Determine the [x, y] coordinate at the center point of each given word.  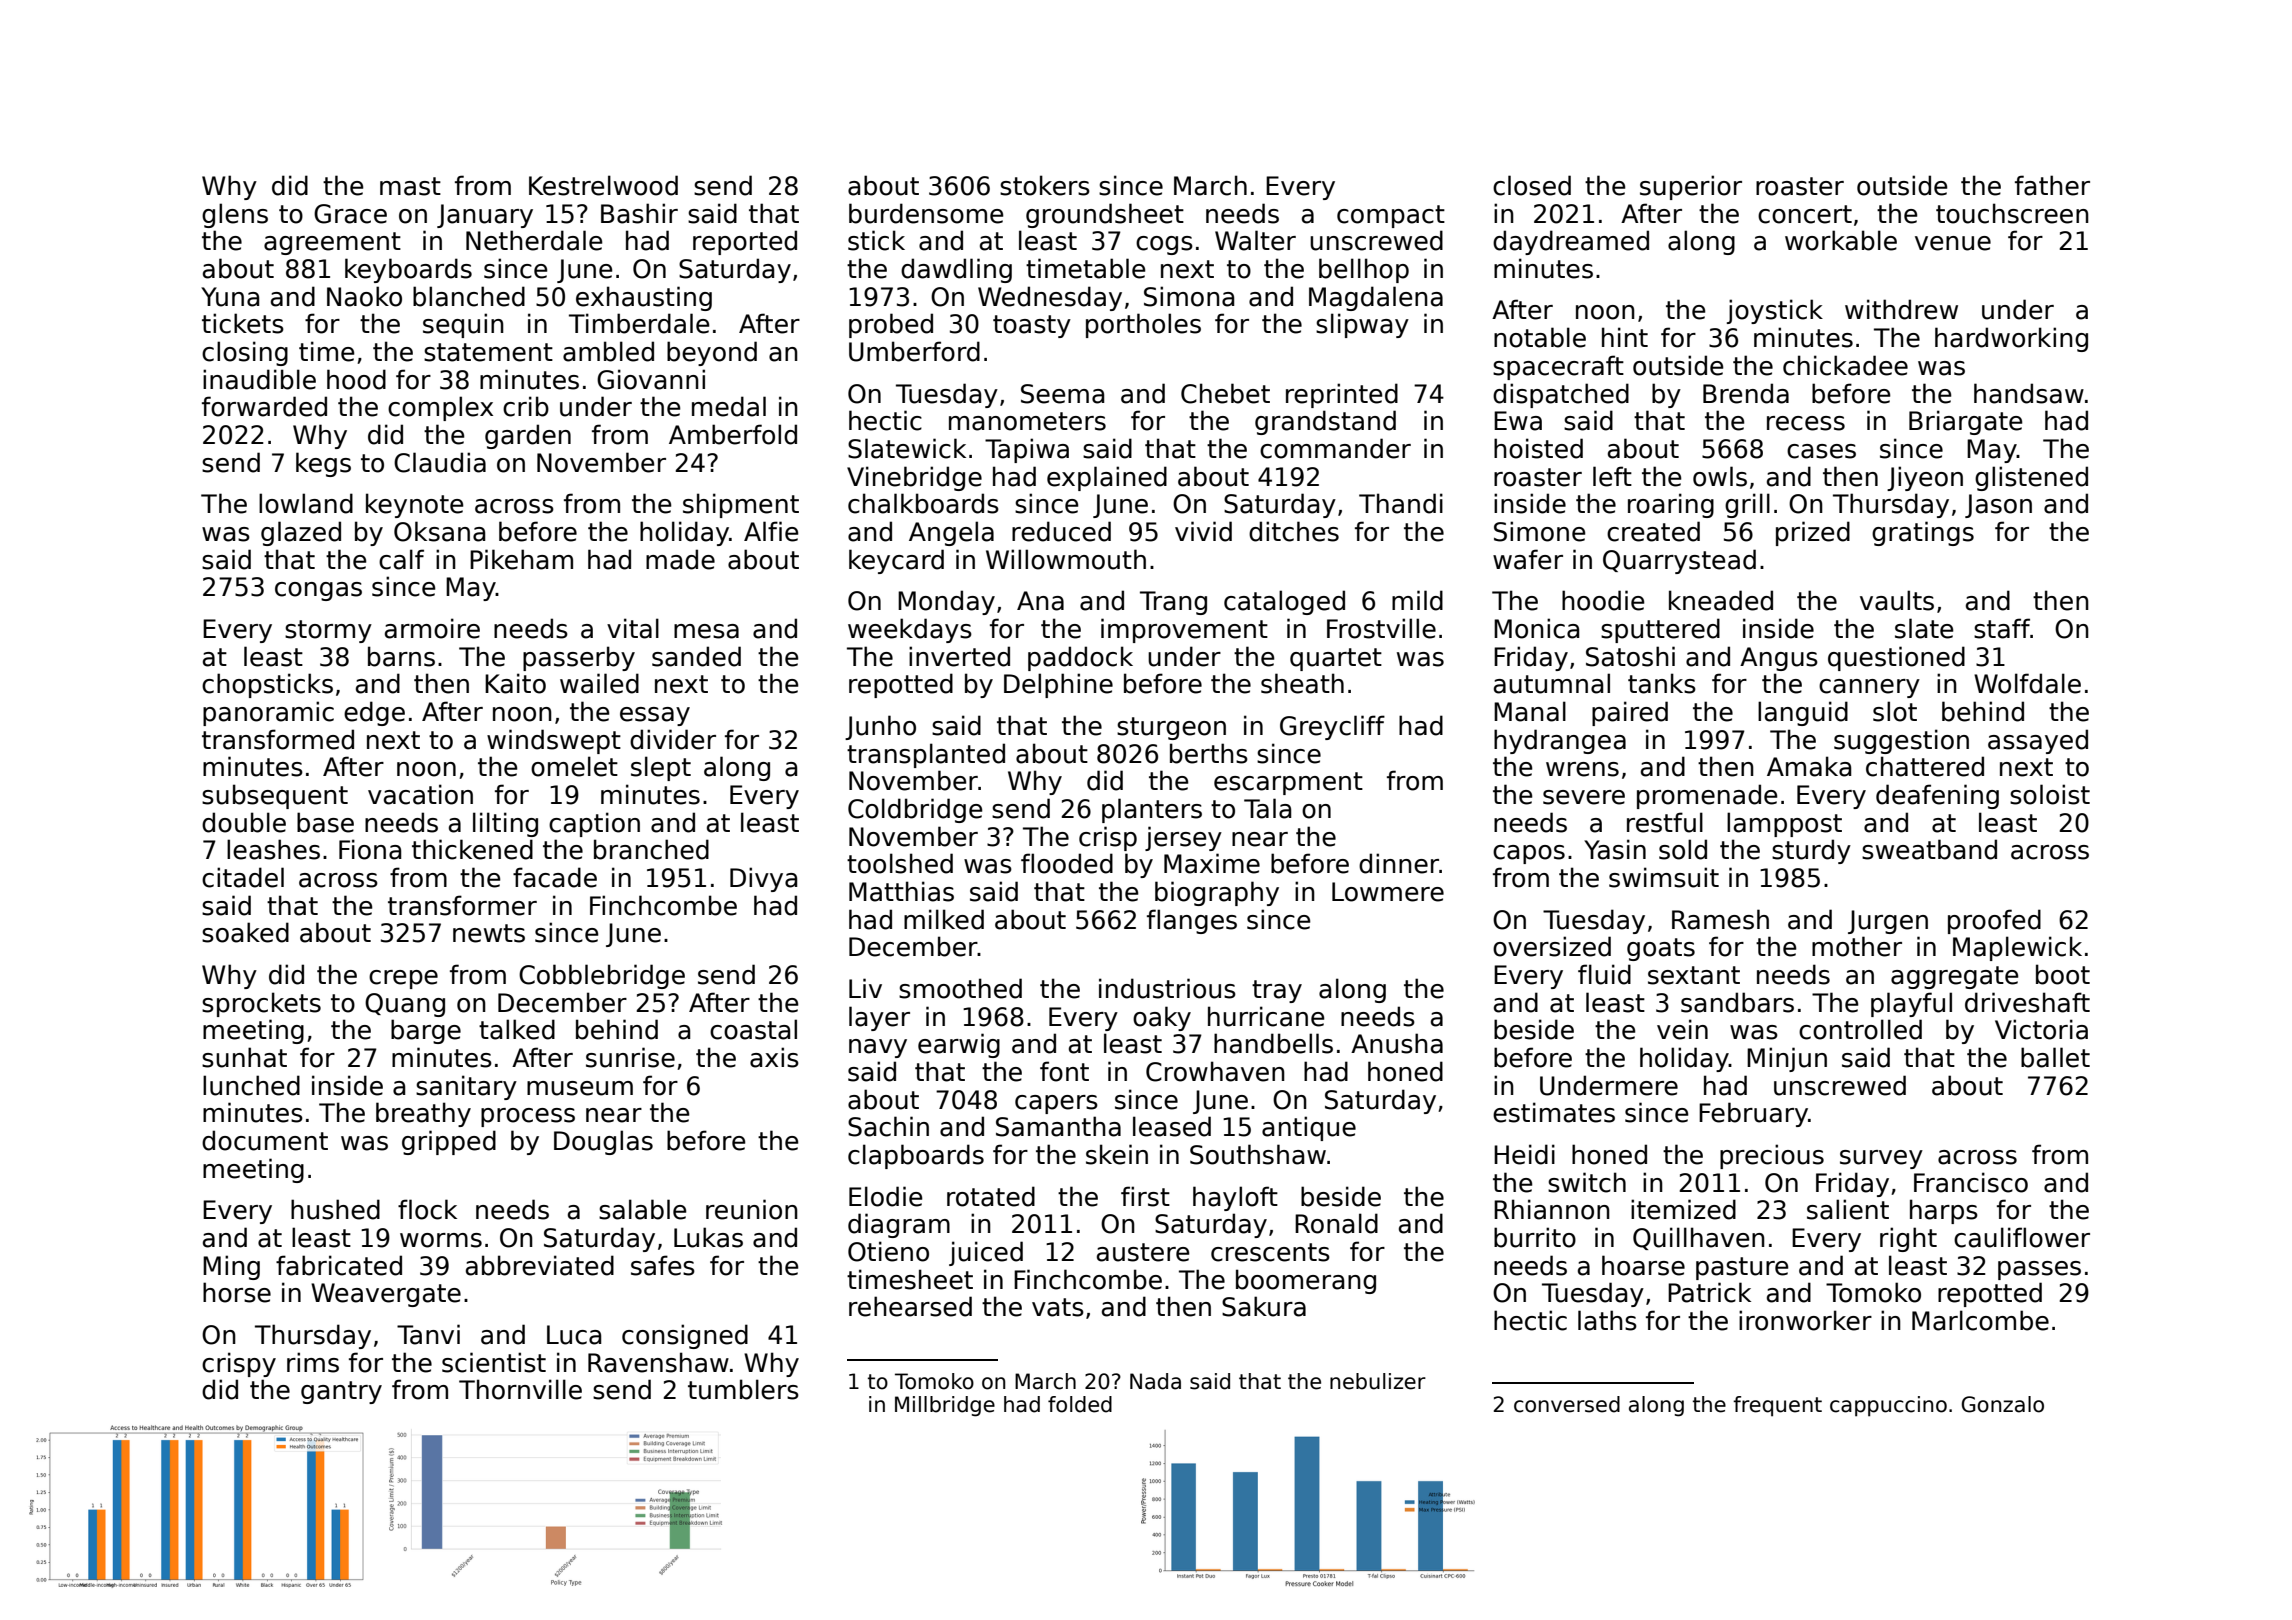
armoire [432, 628]
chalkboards [923, 503]
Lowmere [1388, 892]
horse [237, 1292]
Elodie [886, 1196]
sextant [1694, 975]
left [1612, 476]
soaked [245, 932]
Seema [1062, 394]
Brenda [1746, 393]
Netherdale [534, 240]
